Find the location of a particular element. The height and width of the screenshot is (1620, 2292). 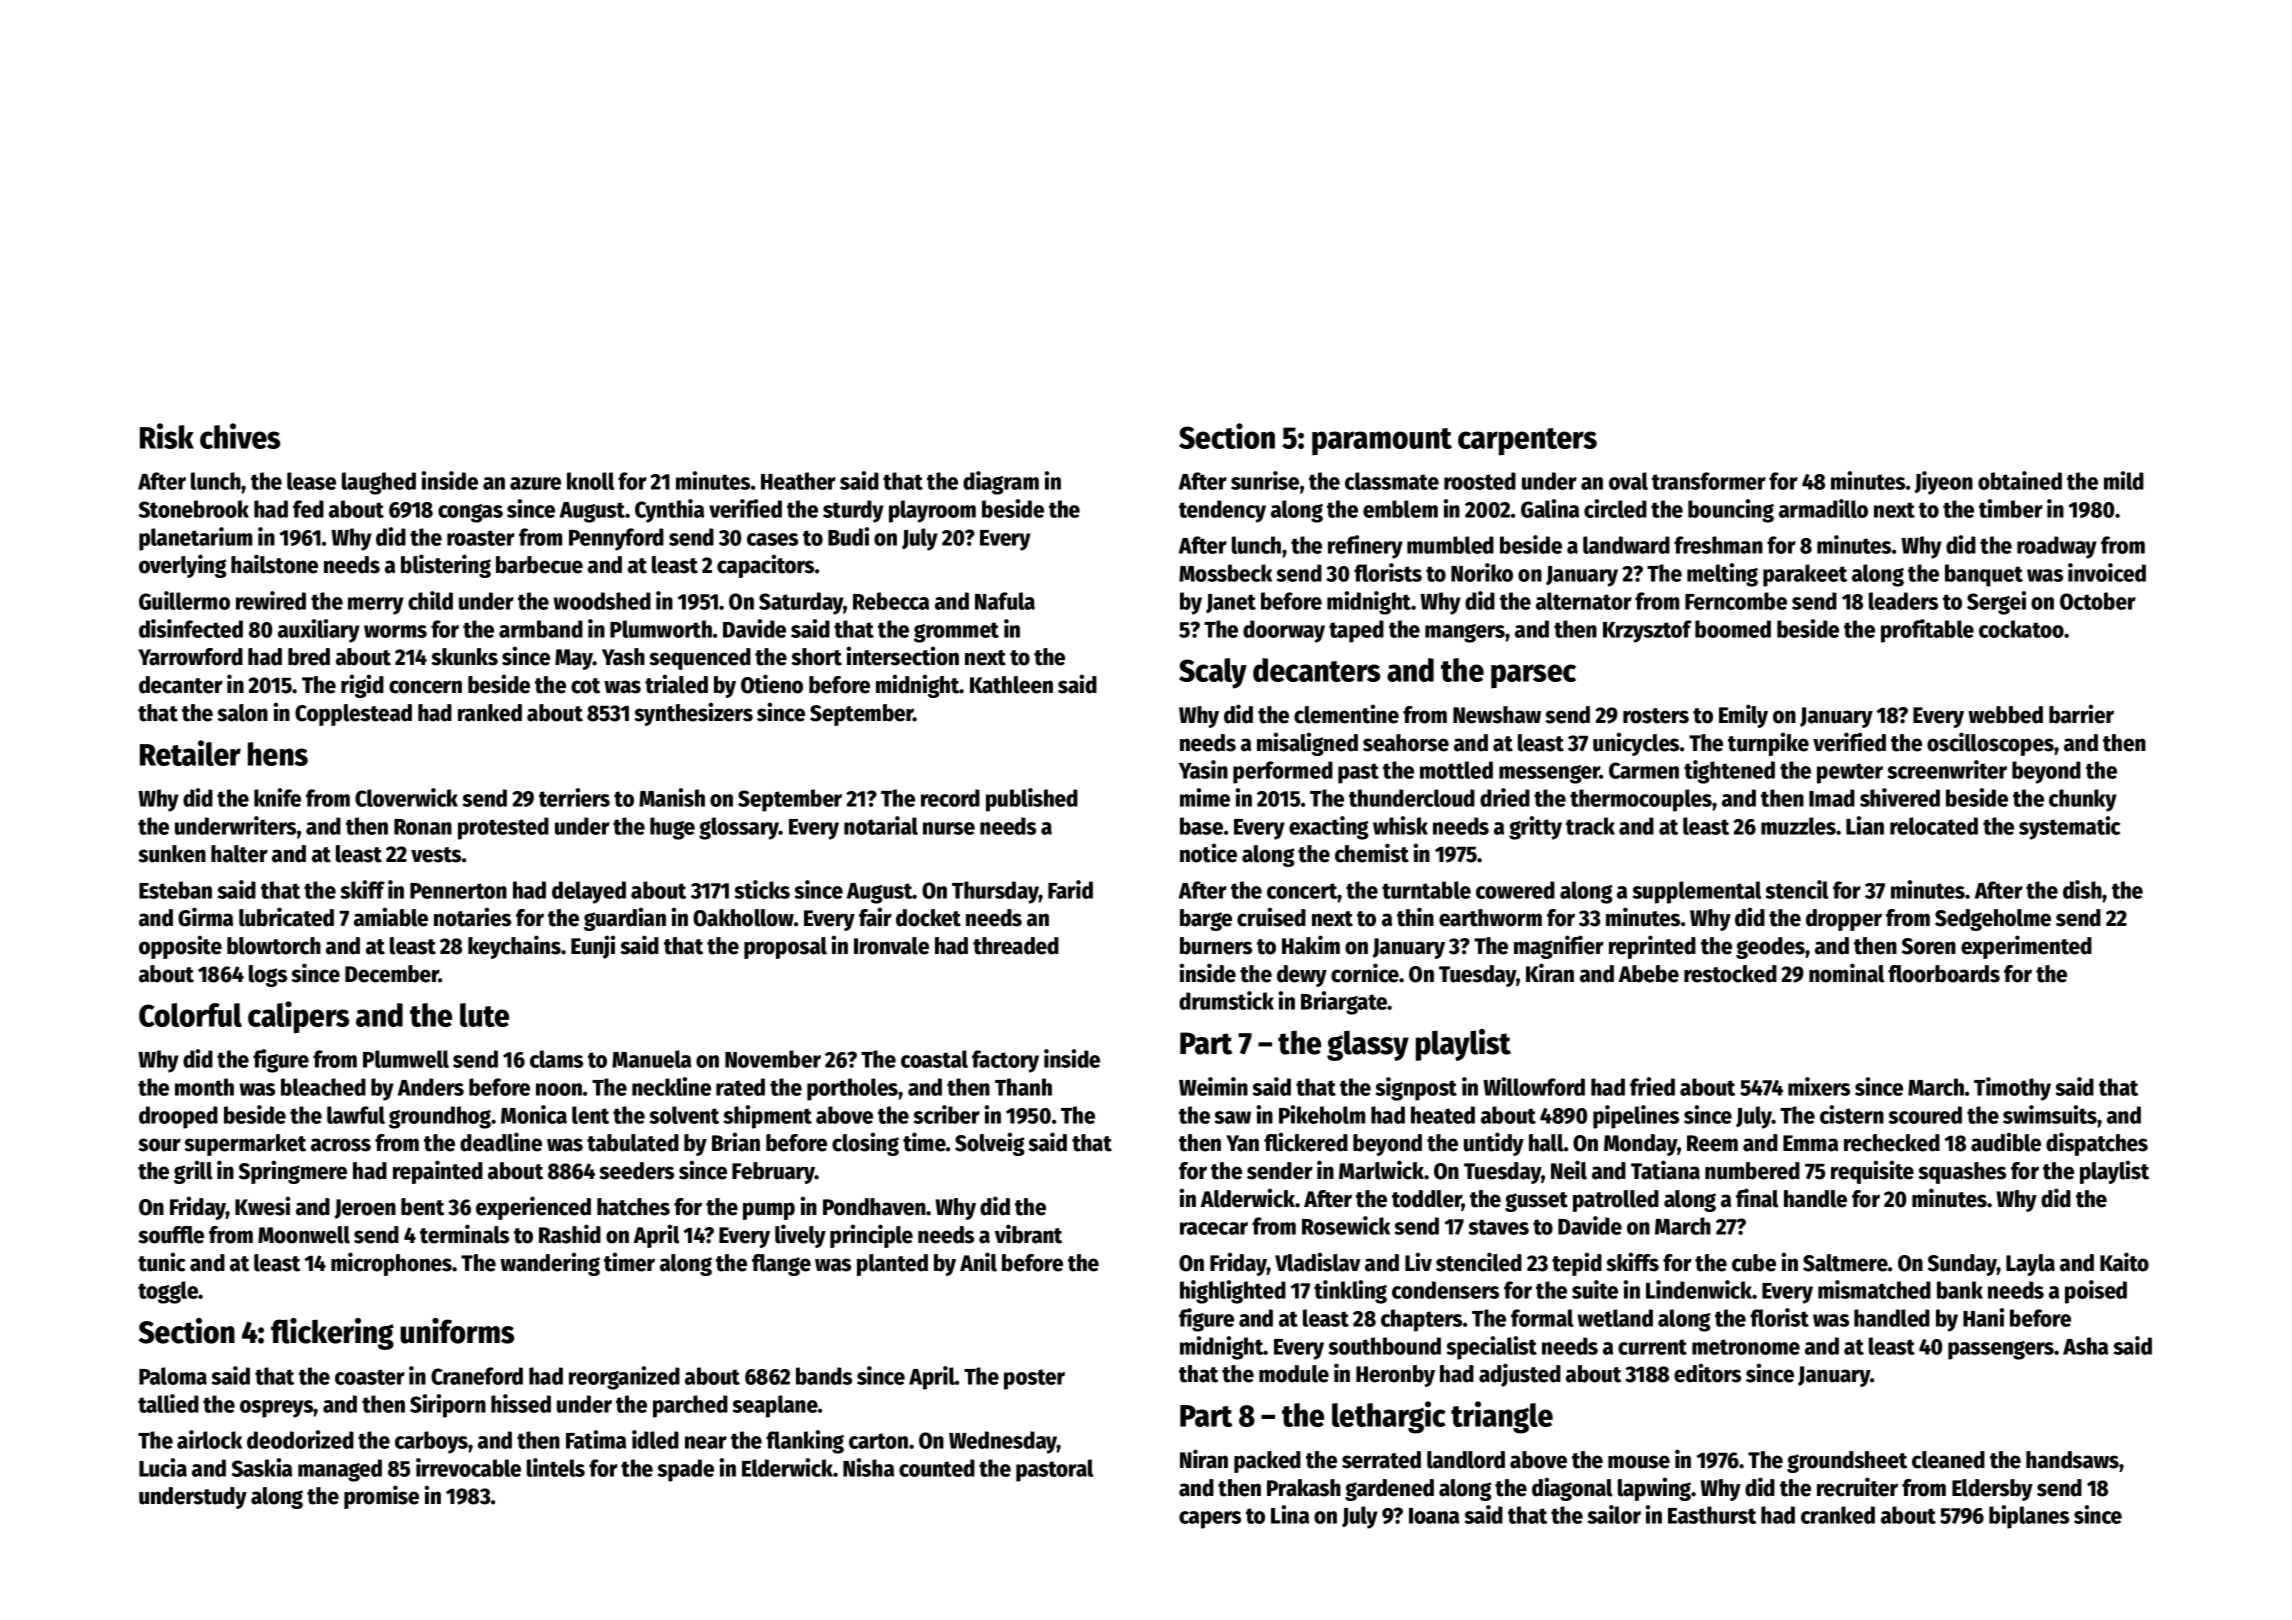

chives is located at coordinates (240, 436).
